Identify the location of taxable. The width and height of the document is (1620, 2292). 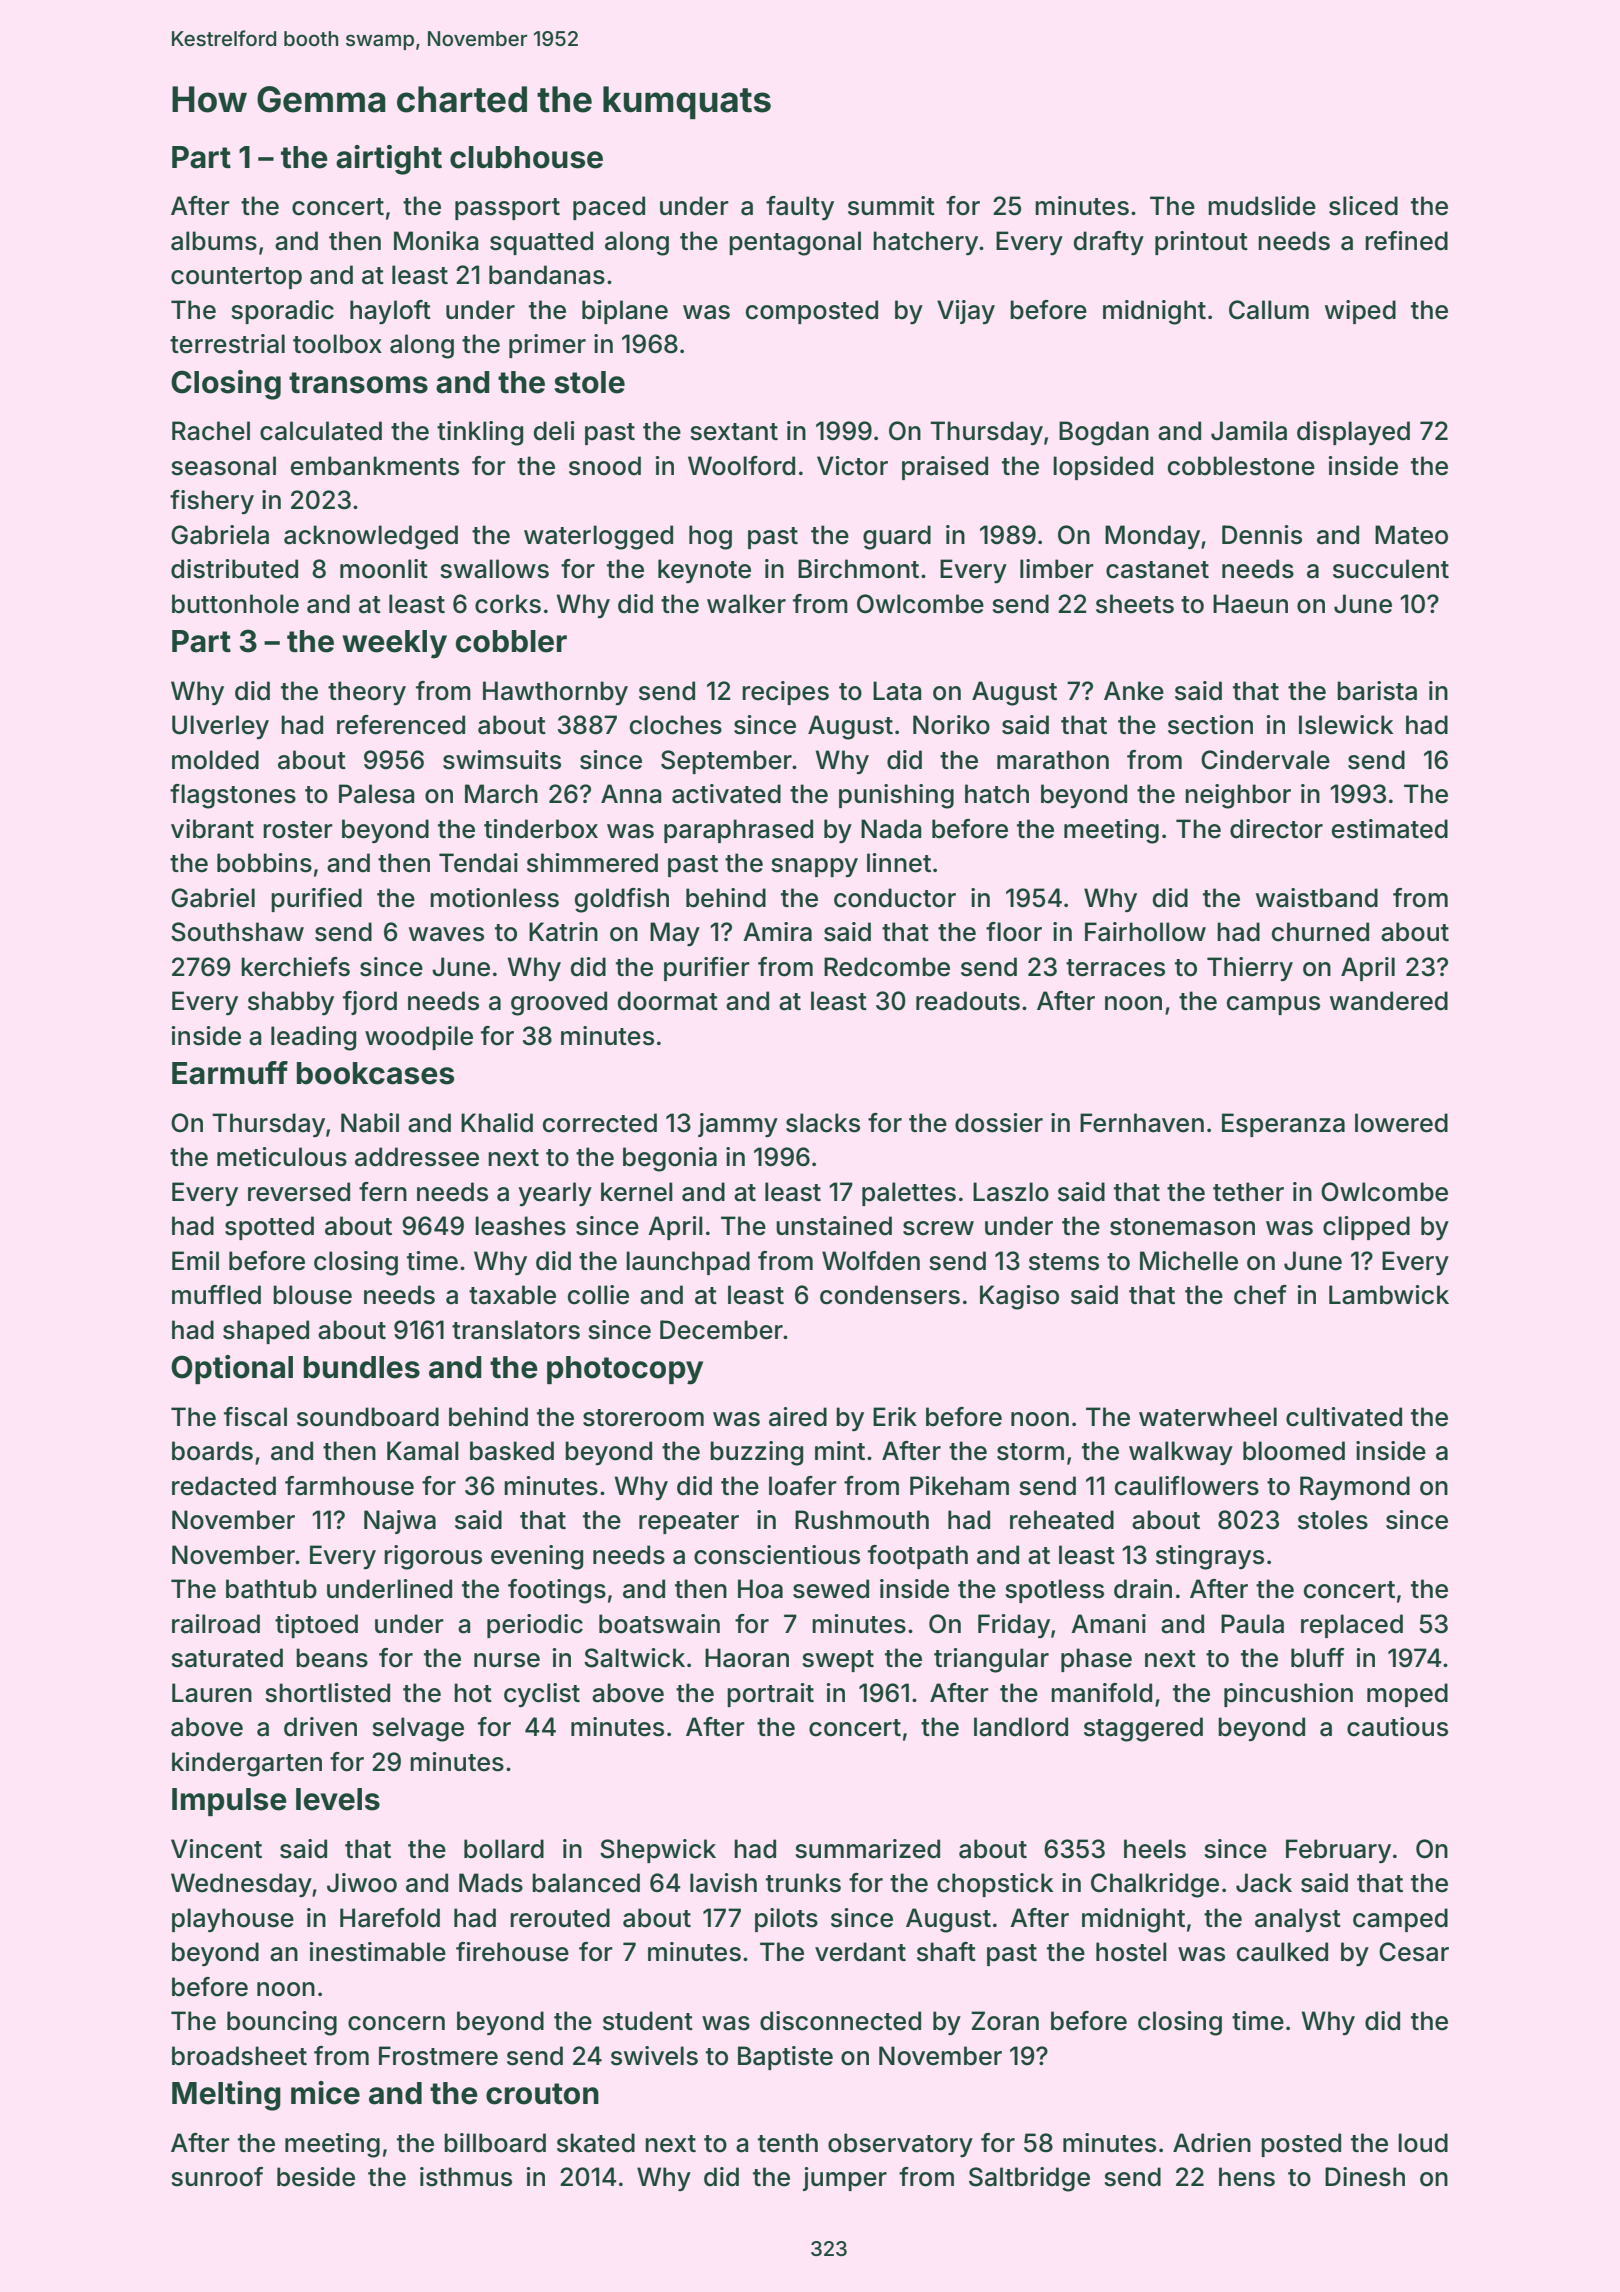
(512, 1295).
